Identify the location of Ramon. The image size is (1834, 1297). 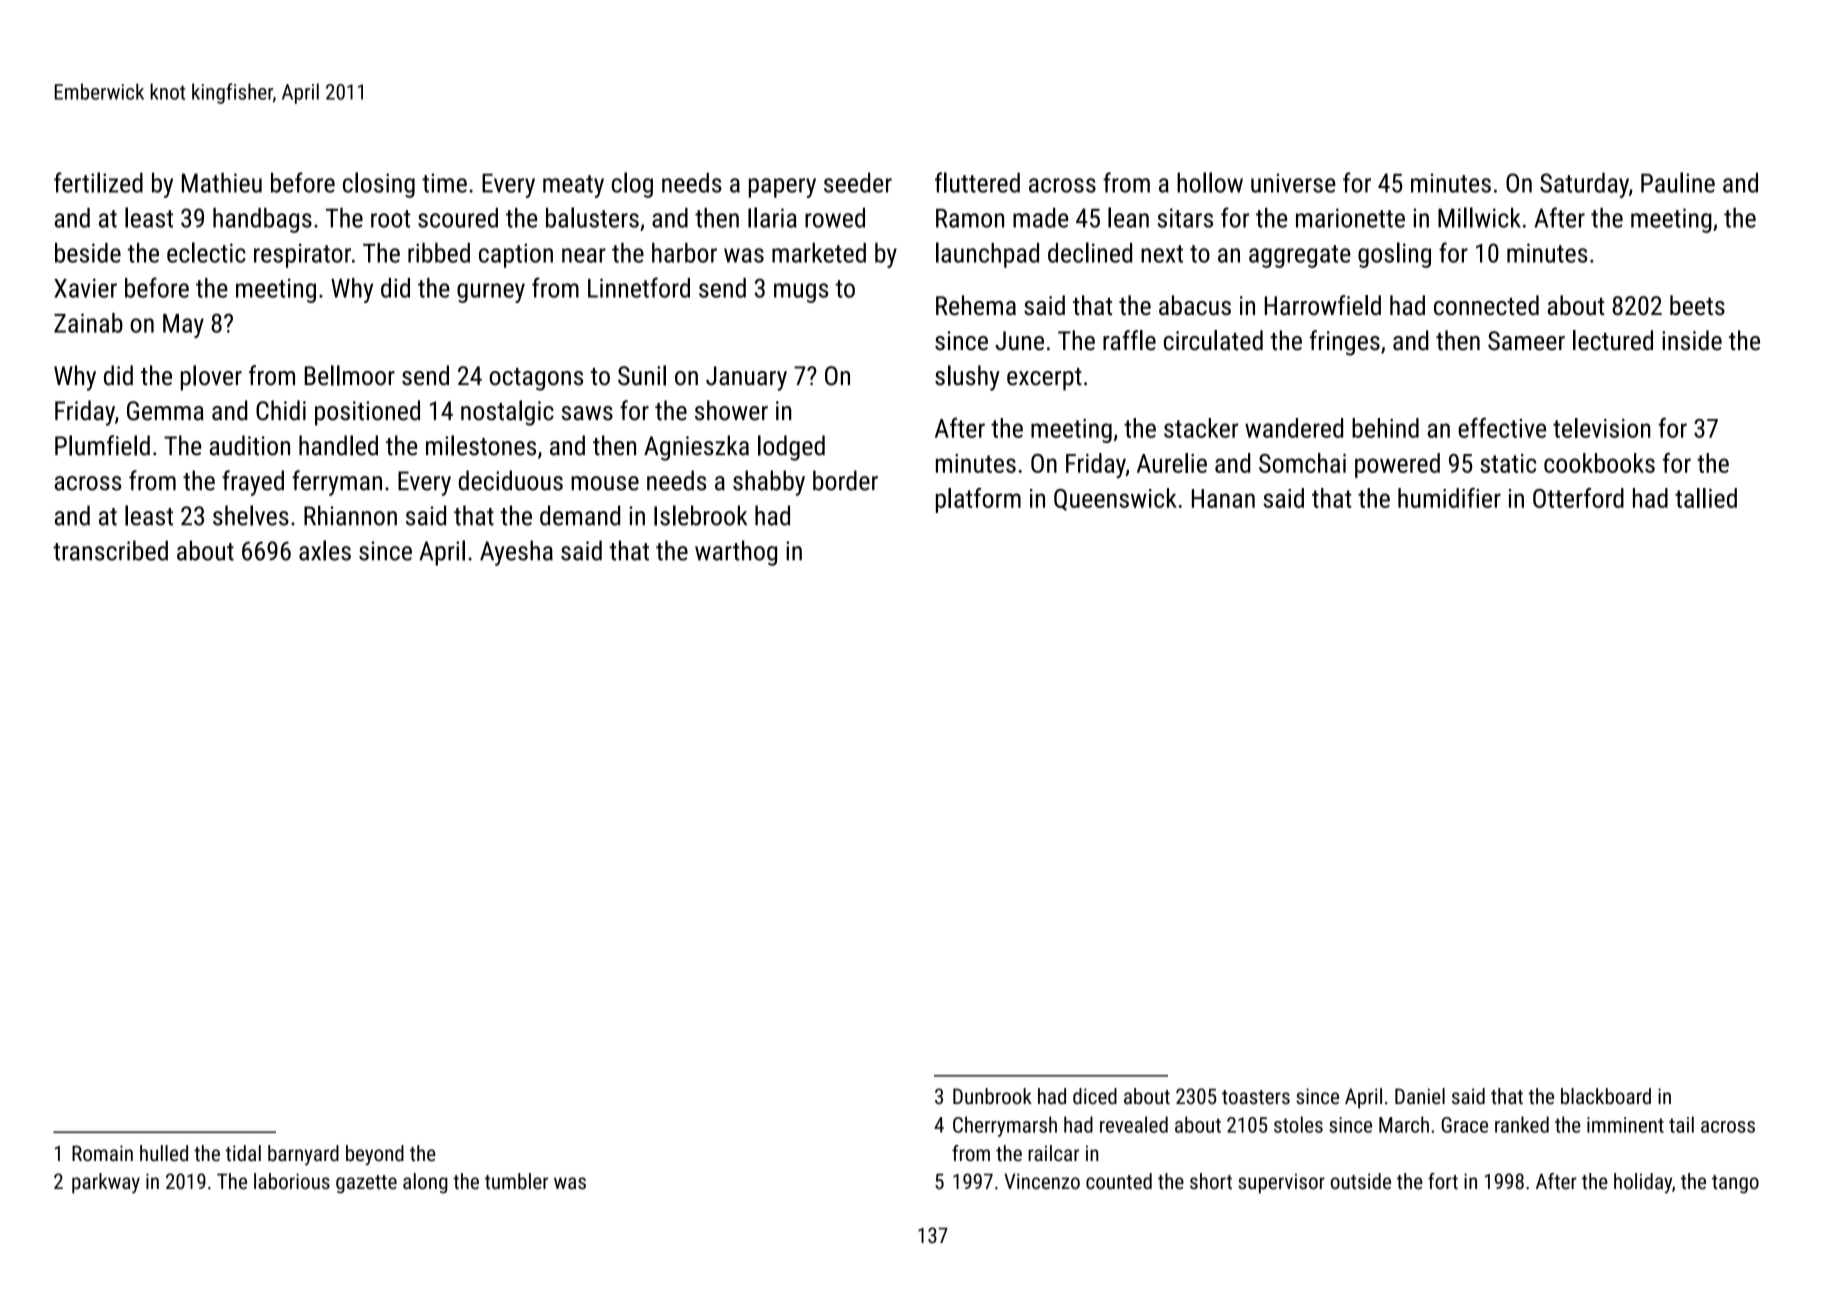
(970, 218).
